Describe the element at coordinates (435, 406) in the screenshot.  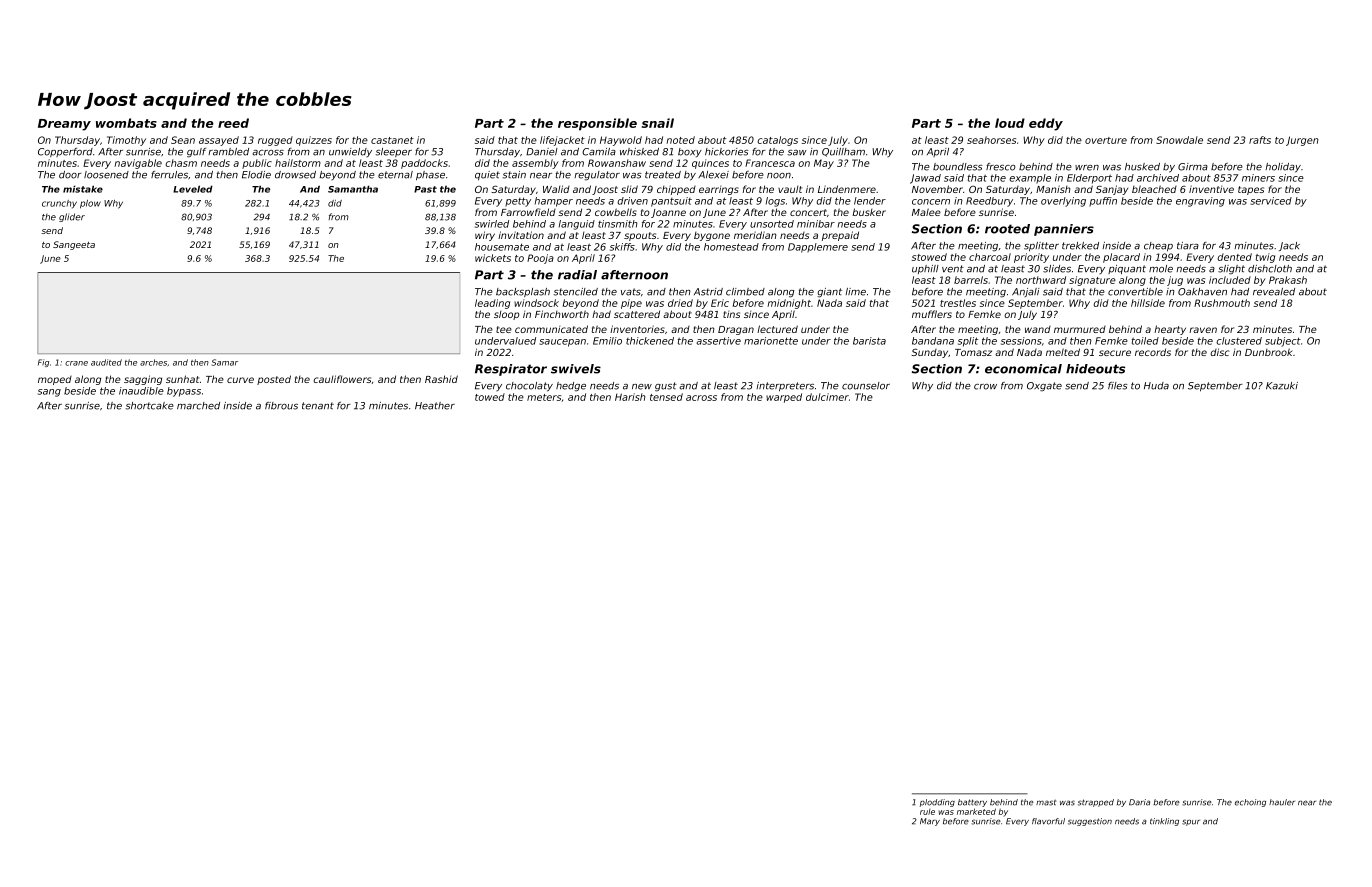
I see `Heather` at that location.
